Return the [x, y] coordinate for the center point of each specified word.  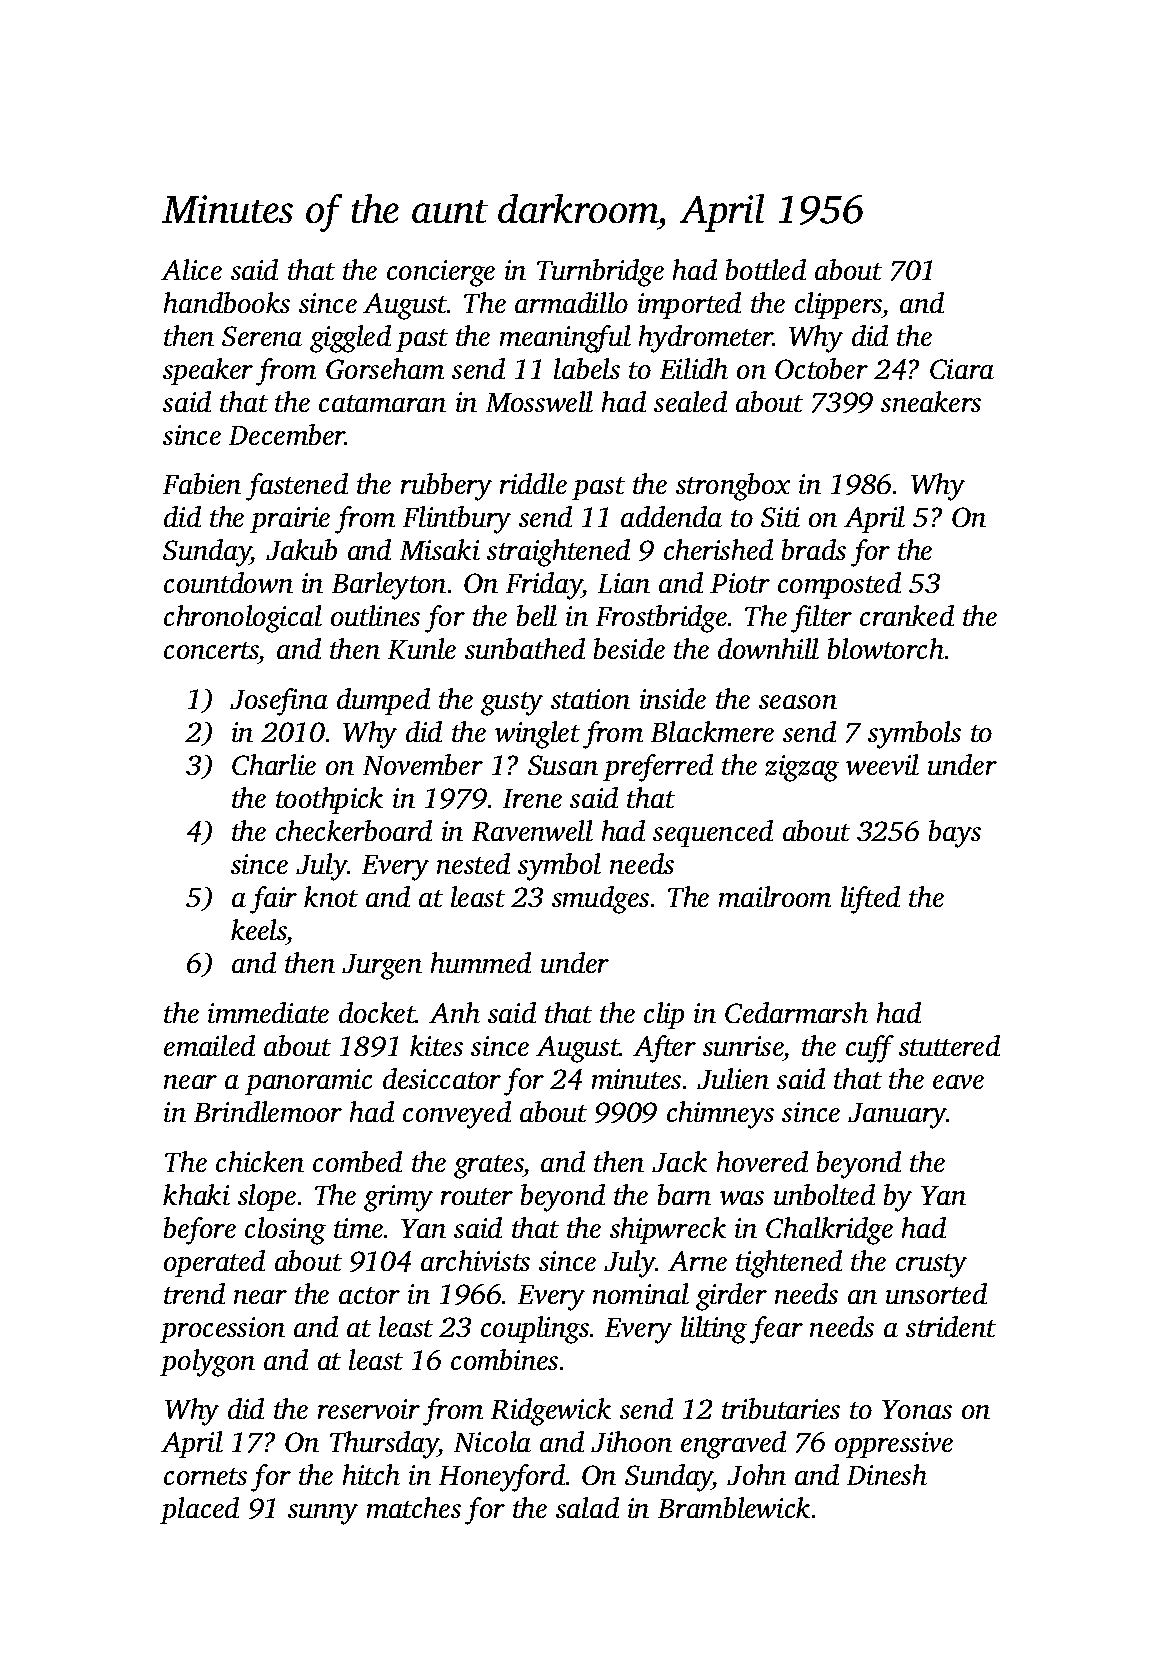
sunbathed [525, 648]
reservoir [369, 1409]
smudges [600, 900]
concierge [441, 273]
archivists [475, 1260]
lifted [870, 900]
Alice [191, 269]
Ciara [962, 369]
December [287, 434]
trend [194, 1293]
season [798, 702]
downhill [768, 648]
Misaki [440, 549]
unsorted [936, 1293]
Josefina [279, 702]
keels [259, 929]
